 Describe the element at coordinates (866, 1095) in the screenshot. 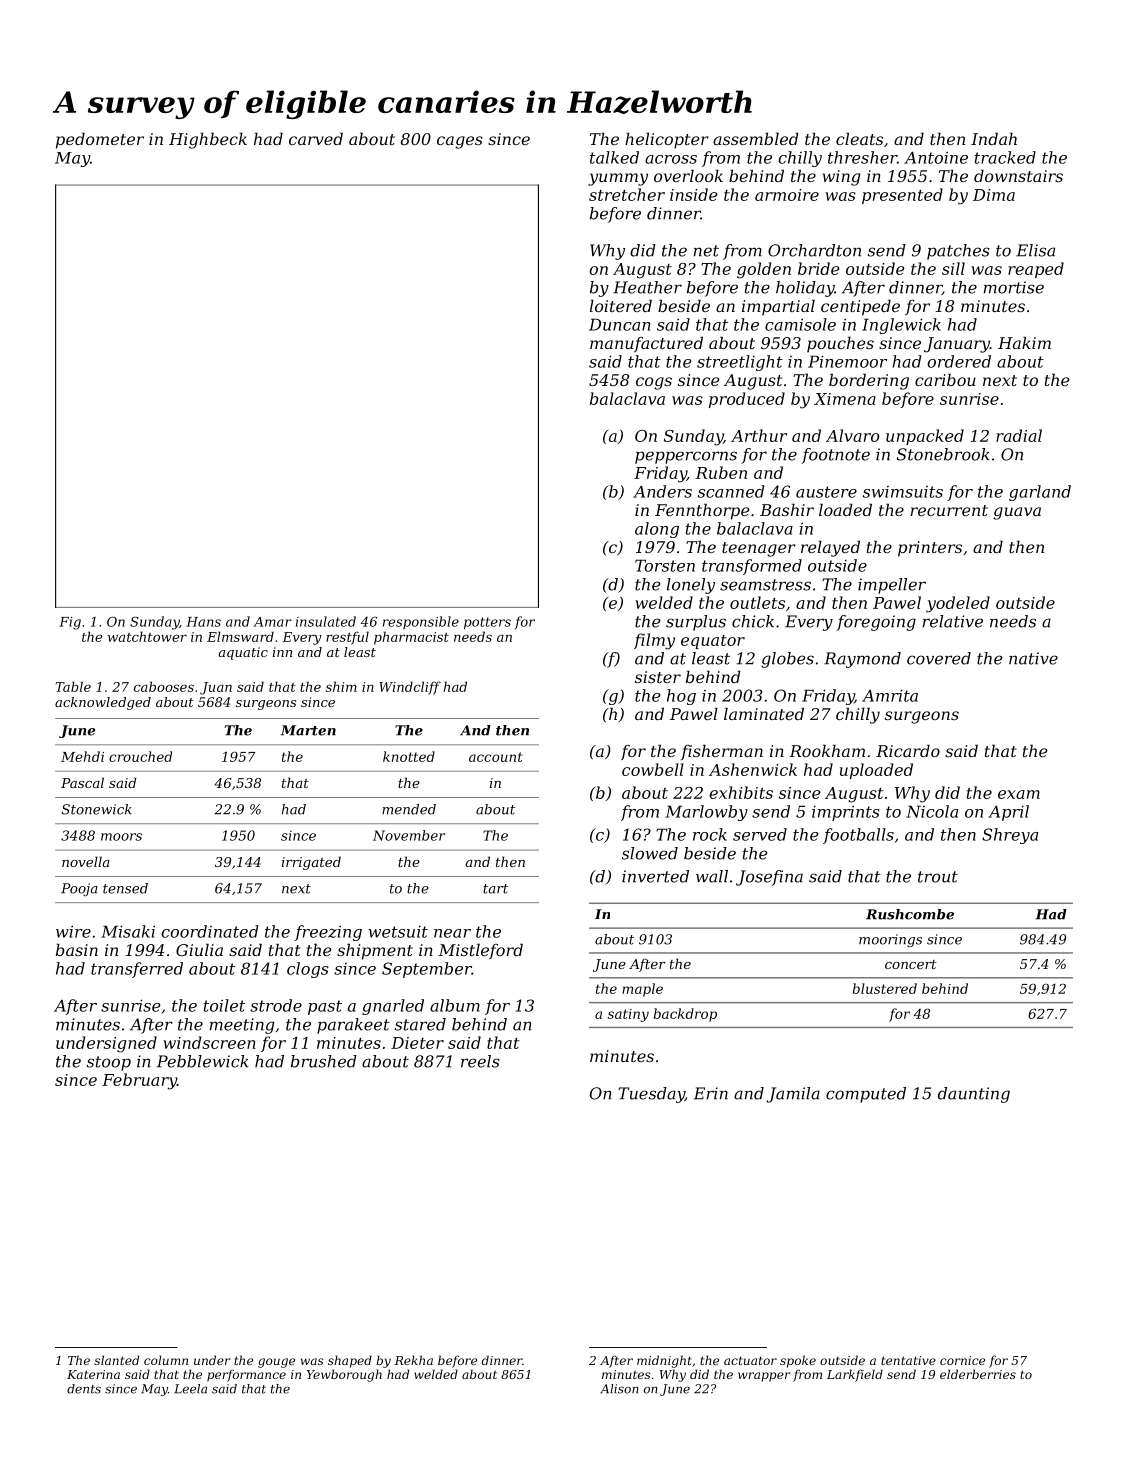

I see `computed` at that location.
